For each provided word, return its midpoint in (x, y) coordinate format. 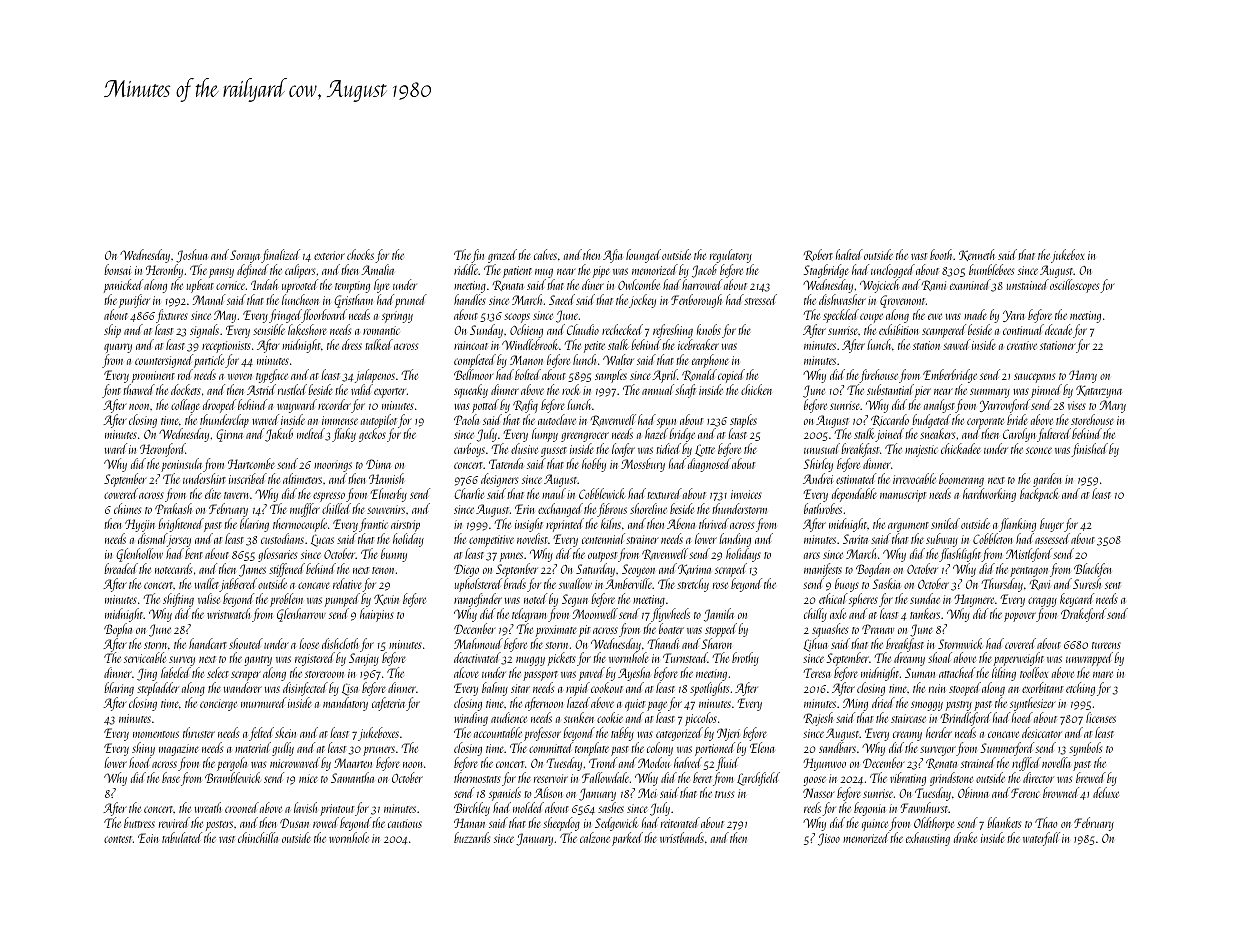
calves (545, 254)
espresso (329, 497)
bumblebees (991, 269)
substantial (890, 389)
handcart (208, 643)
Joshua (192, 256)
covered (1020, 643)
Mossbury (643, 465)
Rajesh (818, 719)
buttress (139, 822)
